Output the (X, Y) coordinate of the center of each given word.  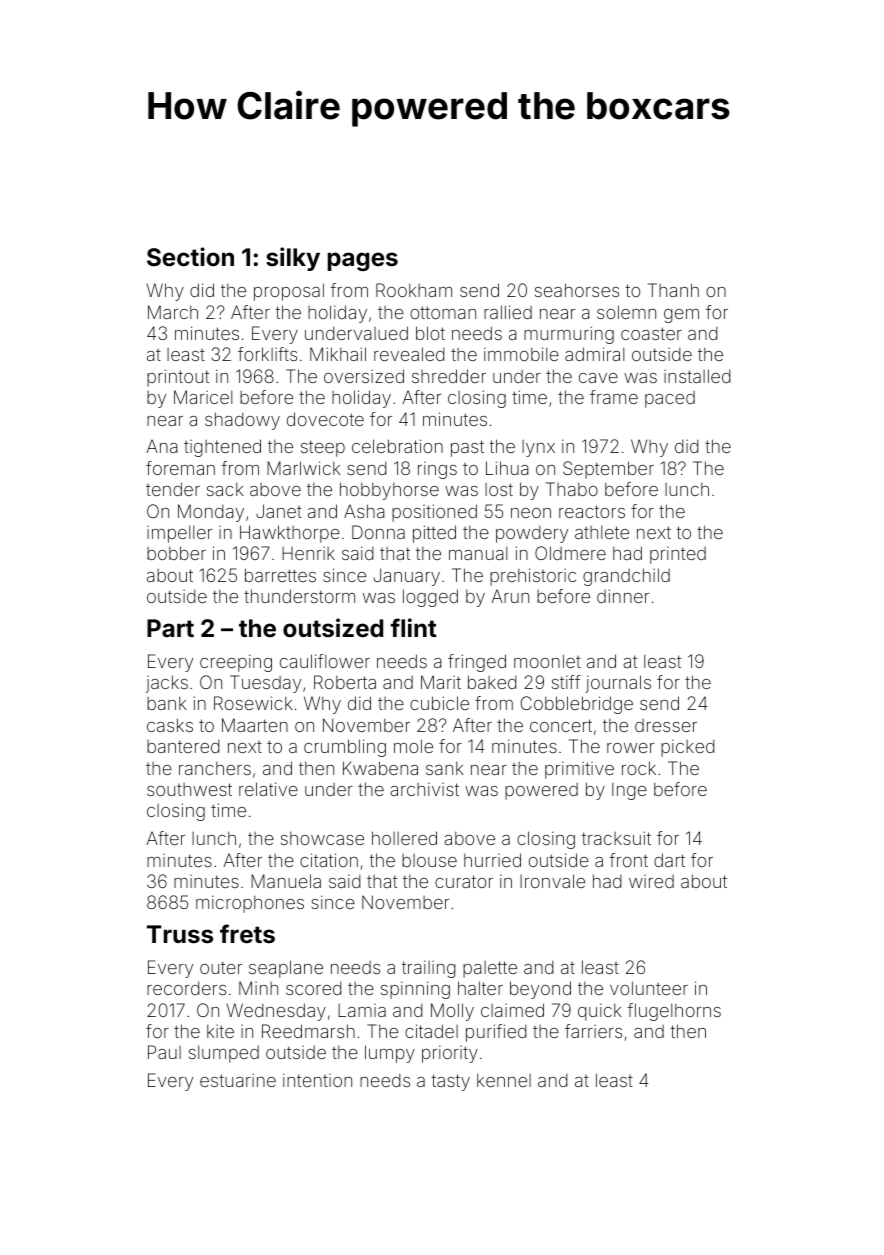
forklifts (267, 354)
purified (496, 1033)
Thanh (673, 290)
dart (669, 860)
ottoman (443, 312)
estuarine (238, 1080)
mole (413, 746)
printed (678, 555)
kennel (504, 1080)
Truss (180, 934)
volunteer (649, 988)
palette (490, 969)
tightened (222, 448)
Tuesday (265, 684)
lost (499, 489)
